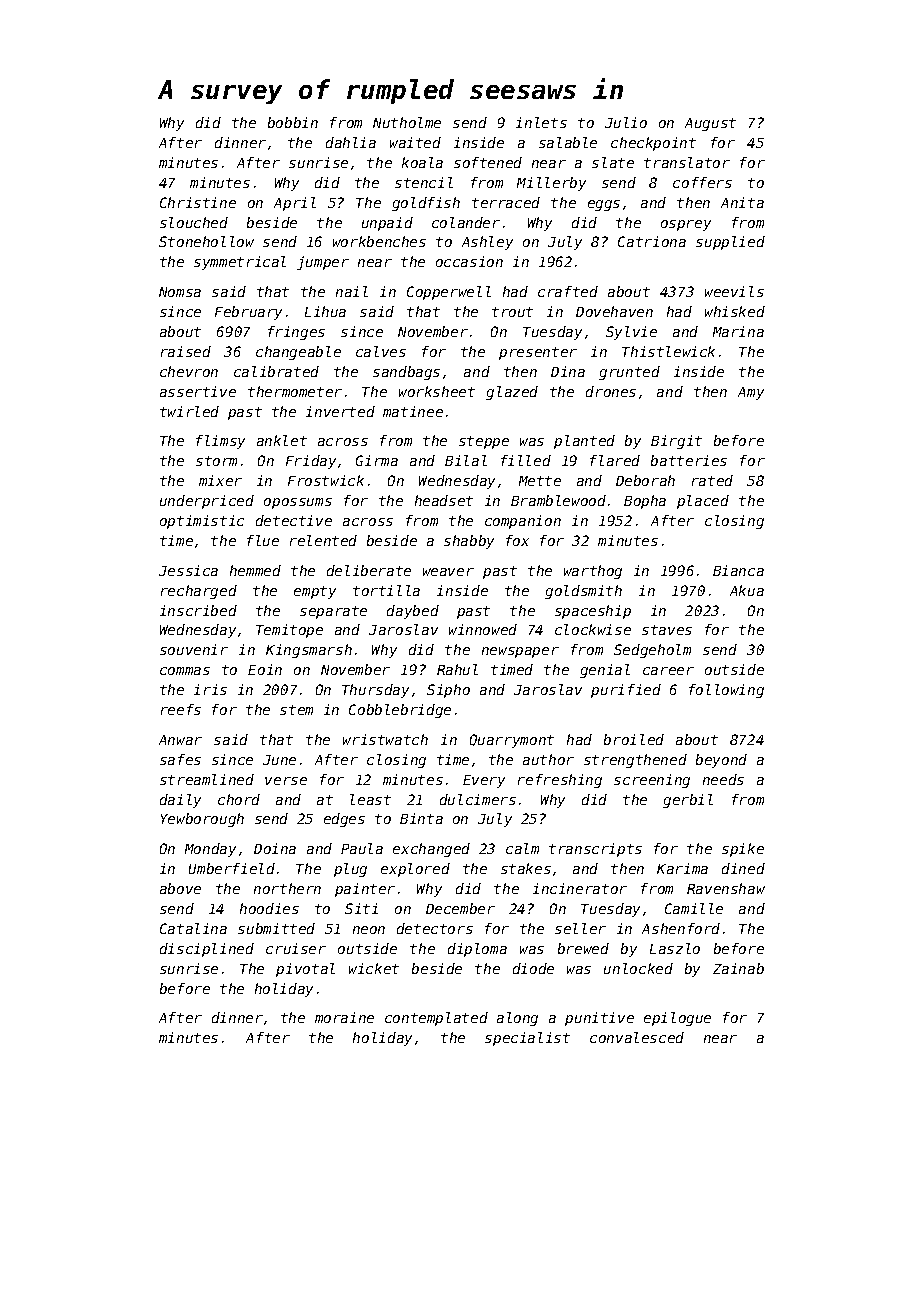 Image resolution: width=924 pixels, height=1311 pixels. What do you see at coordinates (626, 122) in the screenshot?
I see `Julio` at bounding box center [626, 122].
